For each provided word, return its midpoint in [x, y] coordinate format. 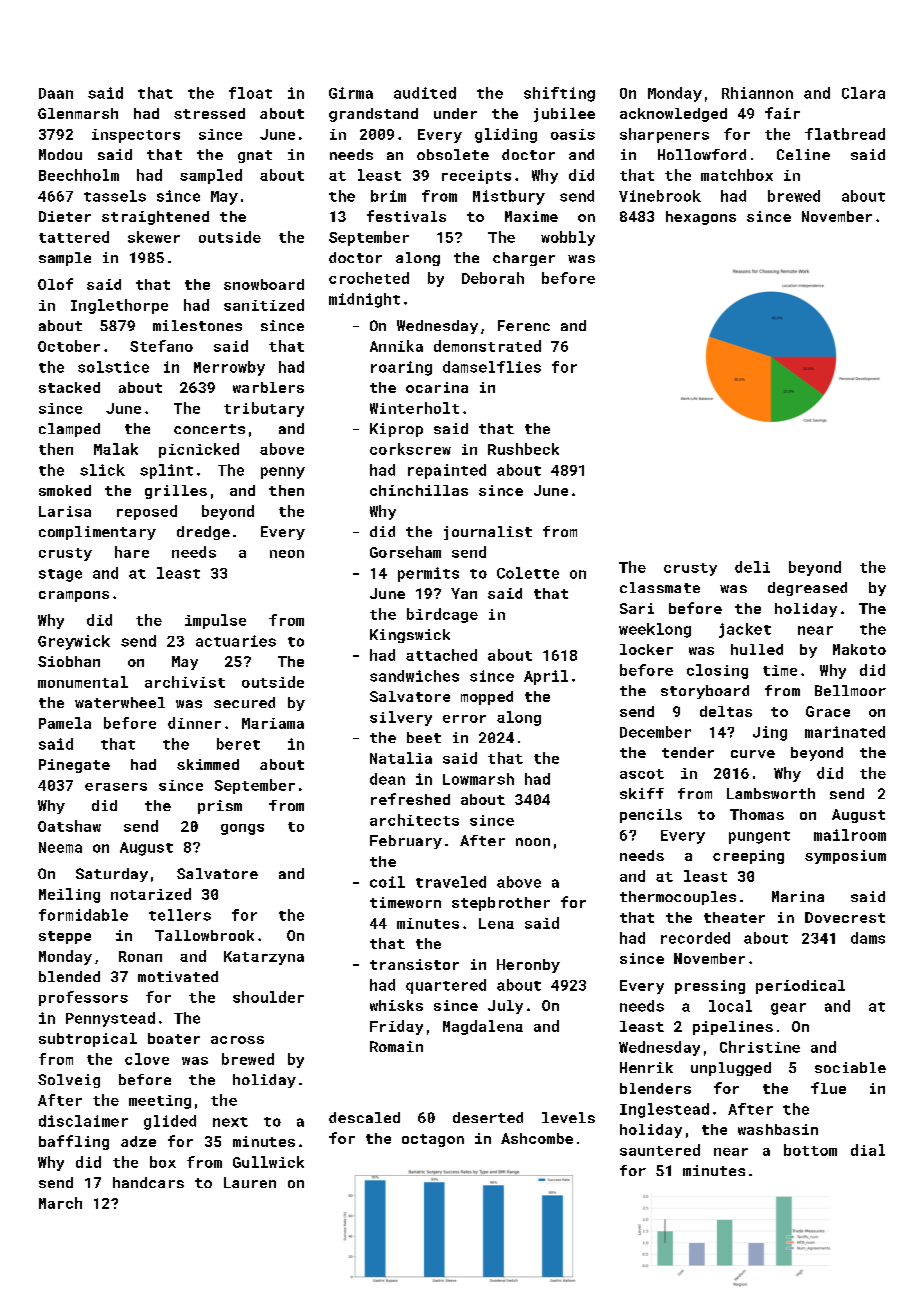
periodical [800, 987]
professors [83, 998]
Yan [464, 593]
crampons [74, 596]
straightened [155, 218]
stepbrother [501, 904]
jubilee [564, 115]
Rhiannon [757, 93]
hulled [757, 649]
